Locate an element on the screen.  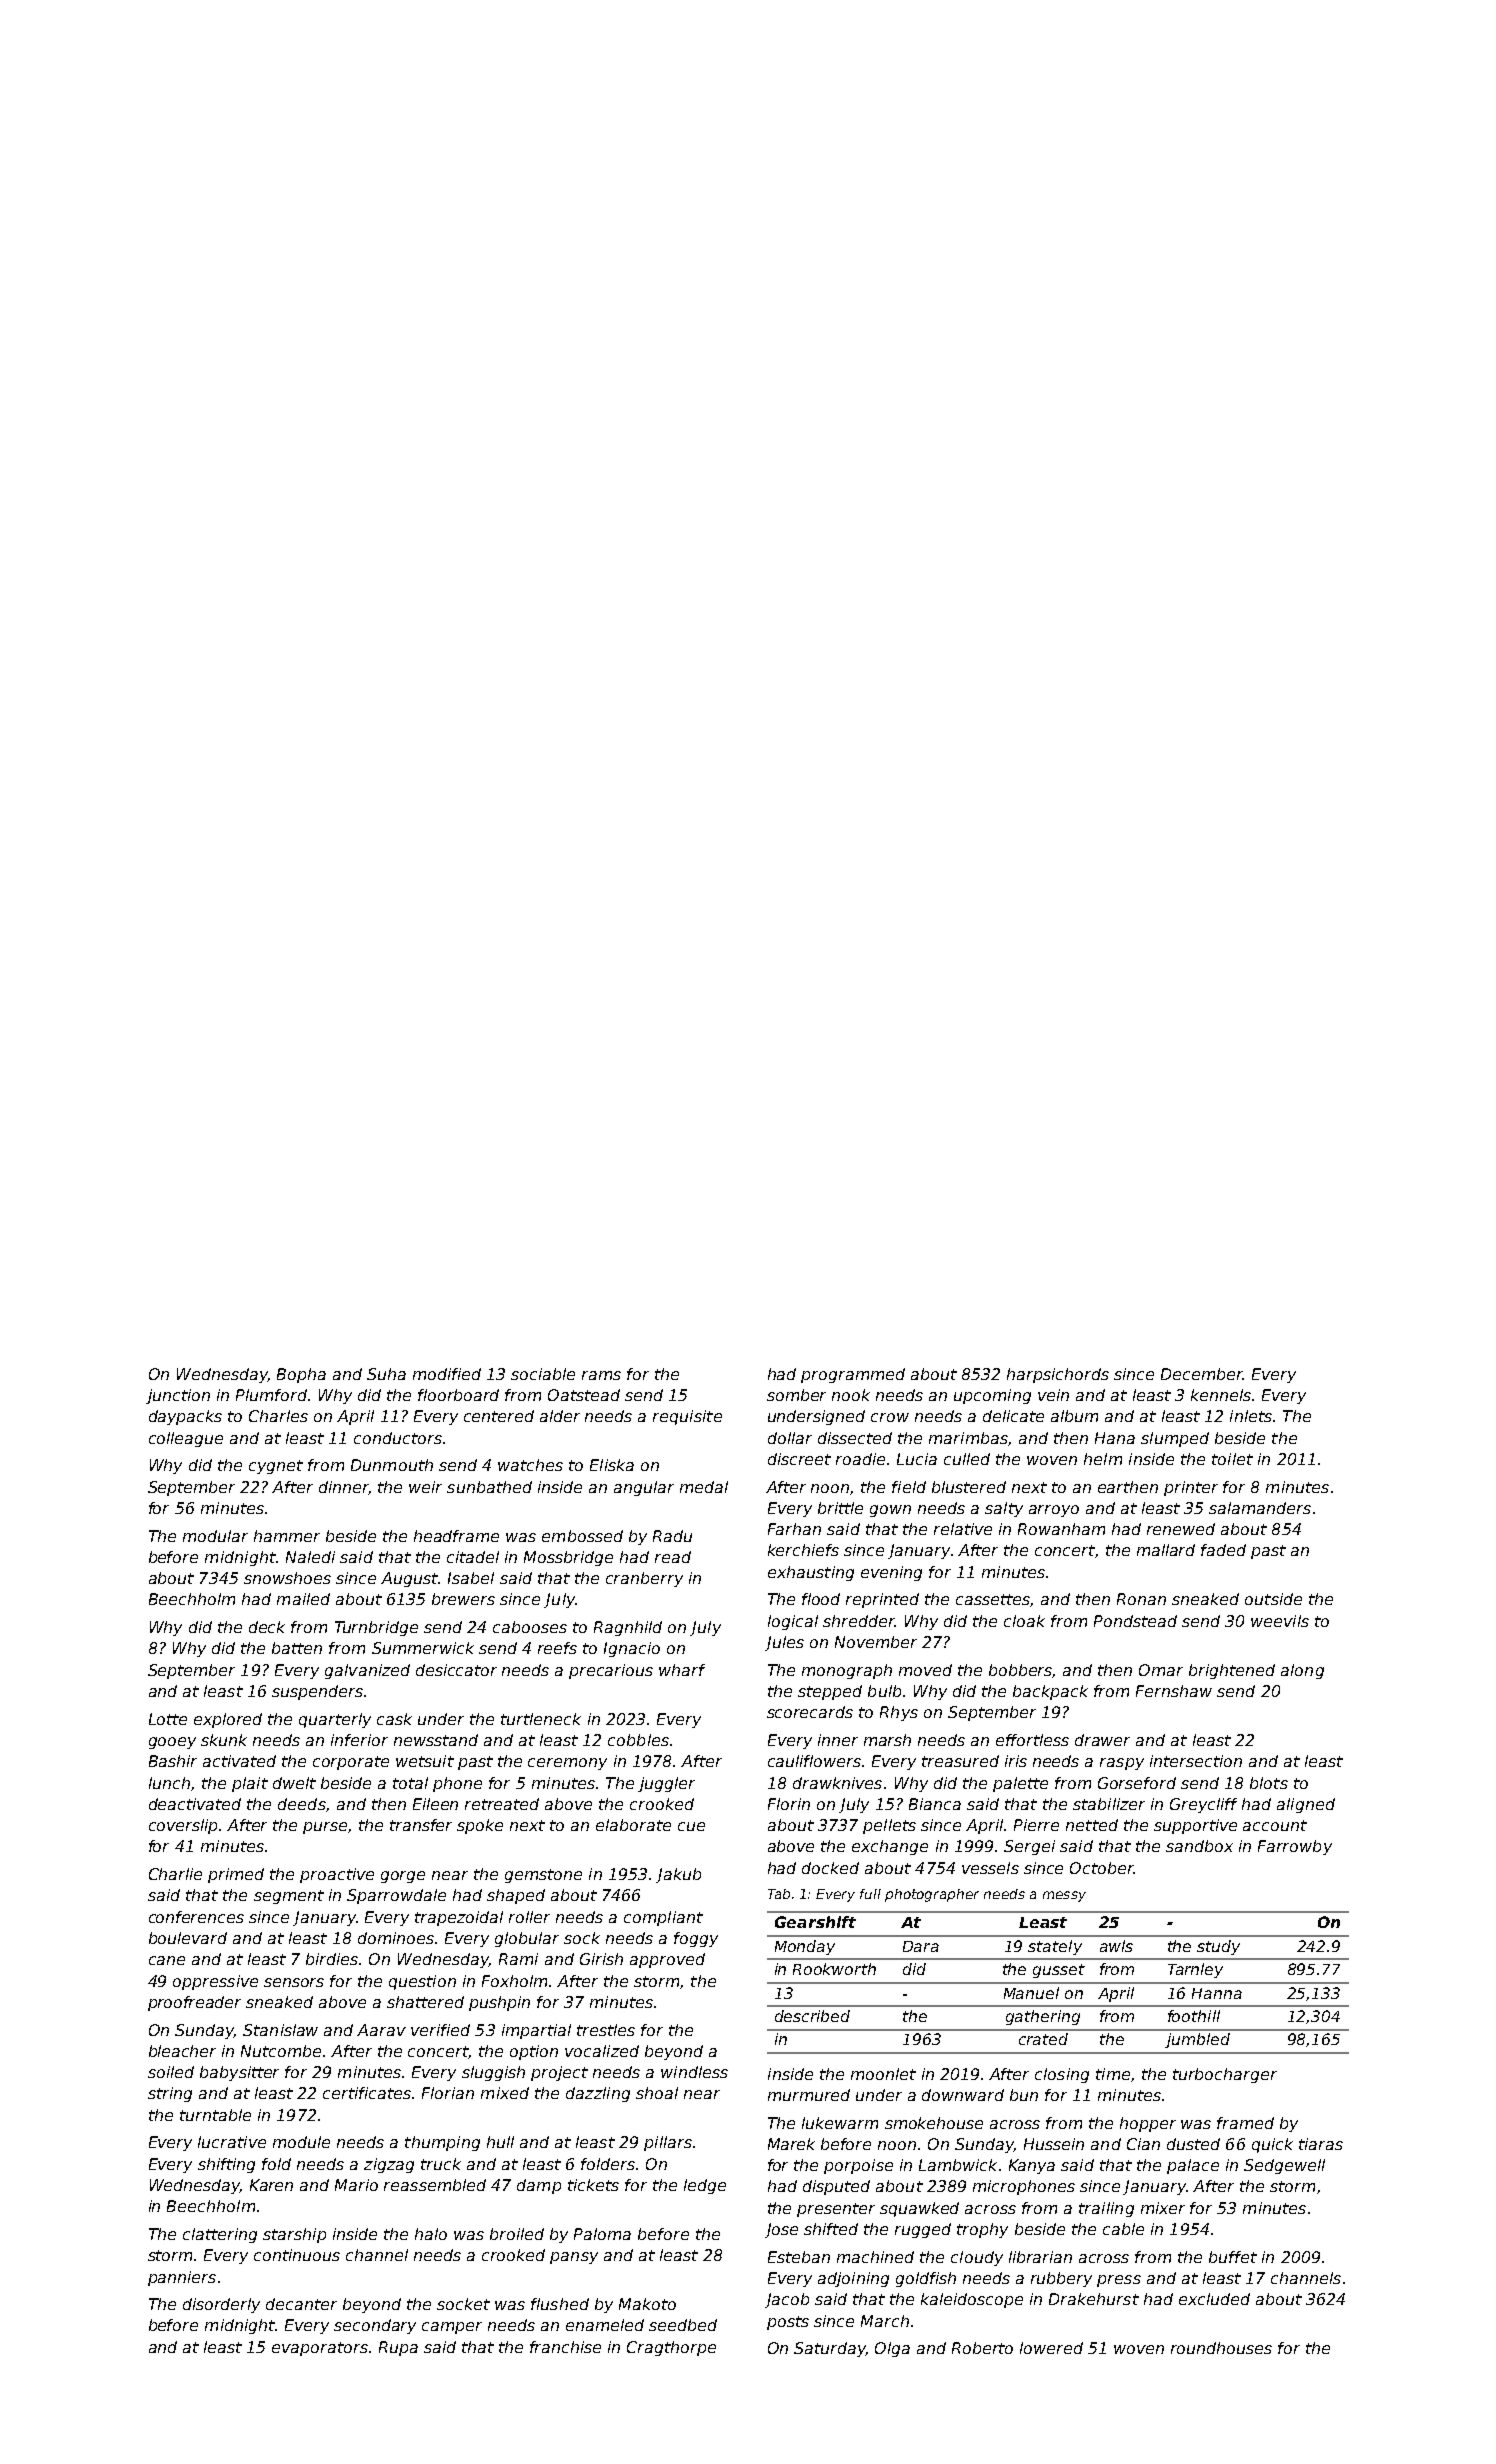
gemstone is located at coordinates (543, 1876).
